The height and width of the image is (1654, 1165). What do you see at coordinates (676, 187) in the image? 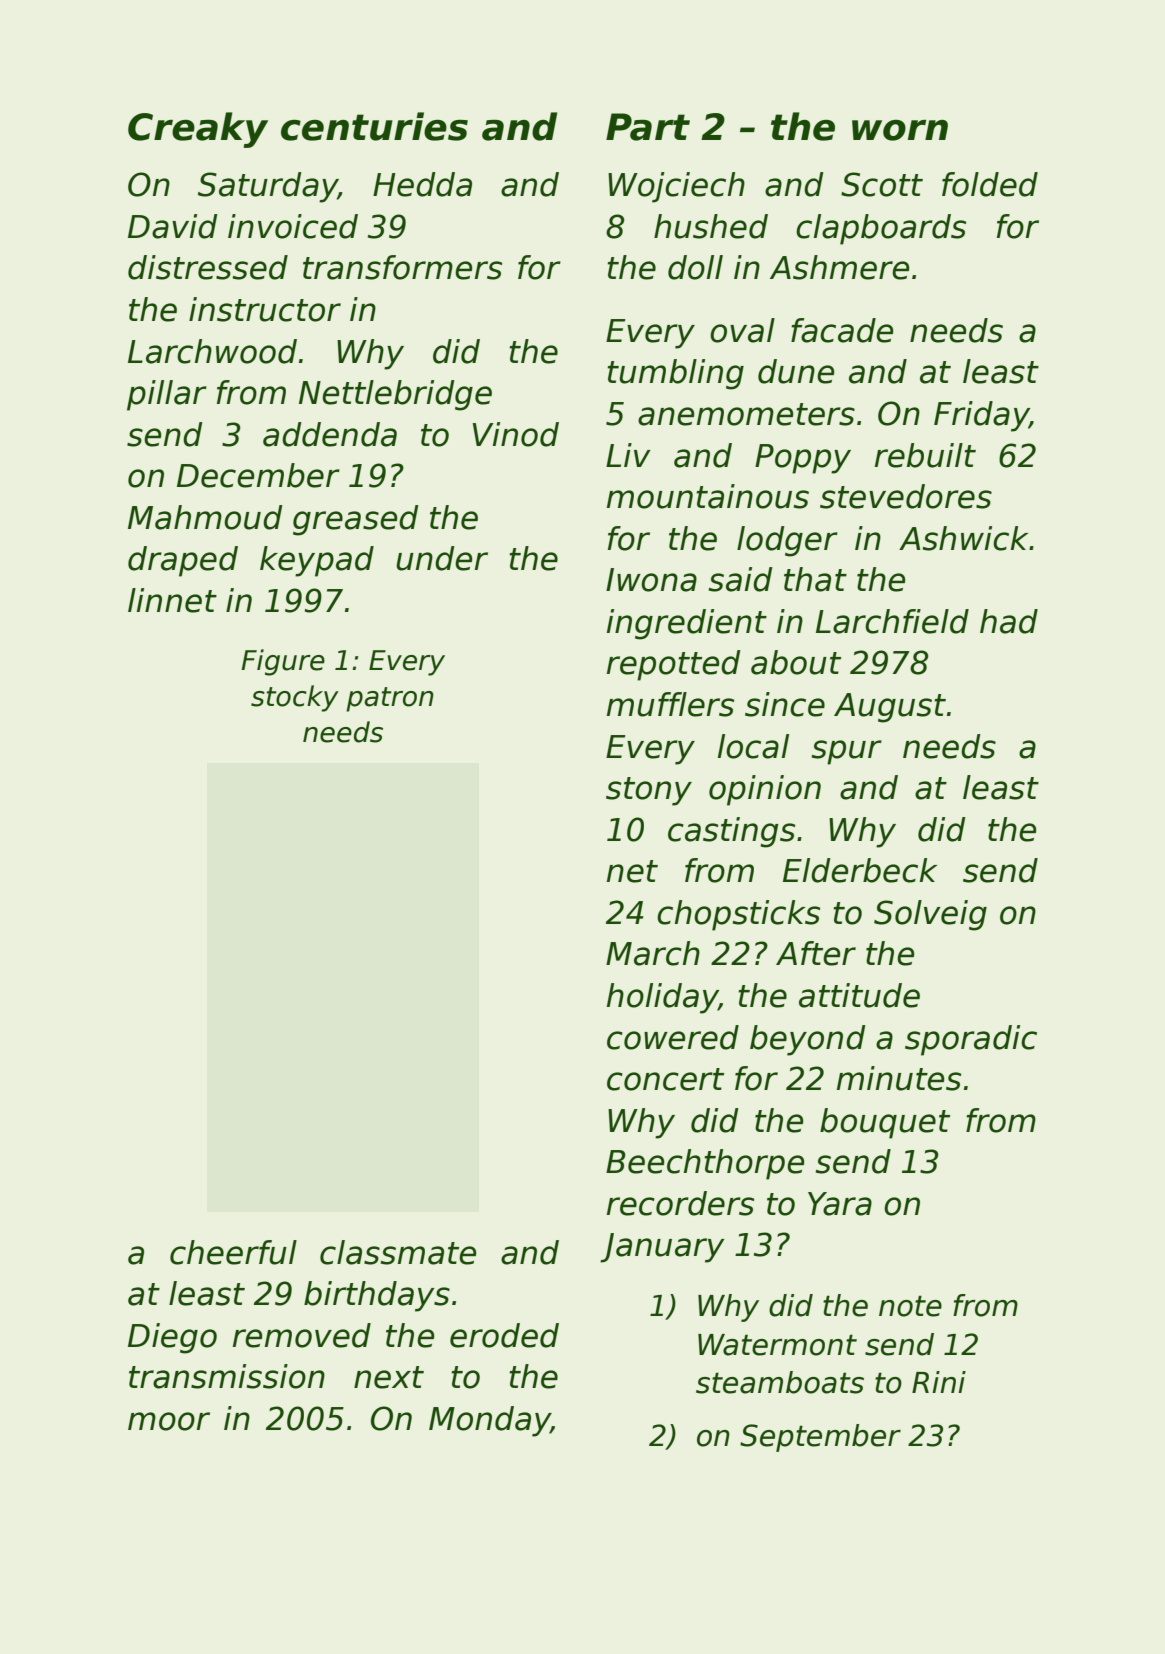
I see `Wojciech` at bounding box center [676, 187].
